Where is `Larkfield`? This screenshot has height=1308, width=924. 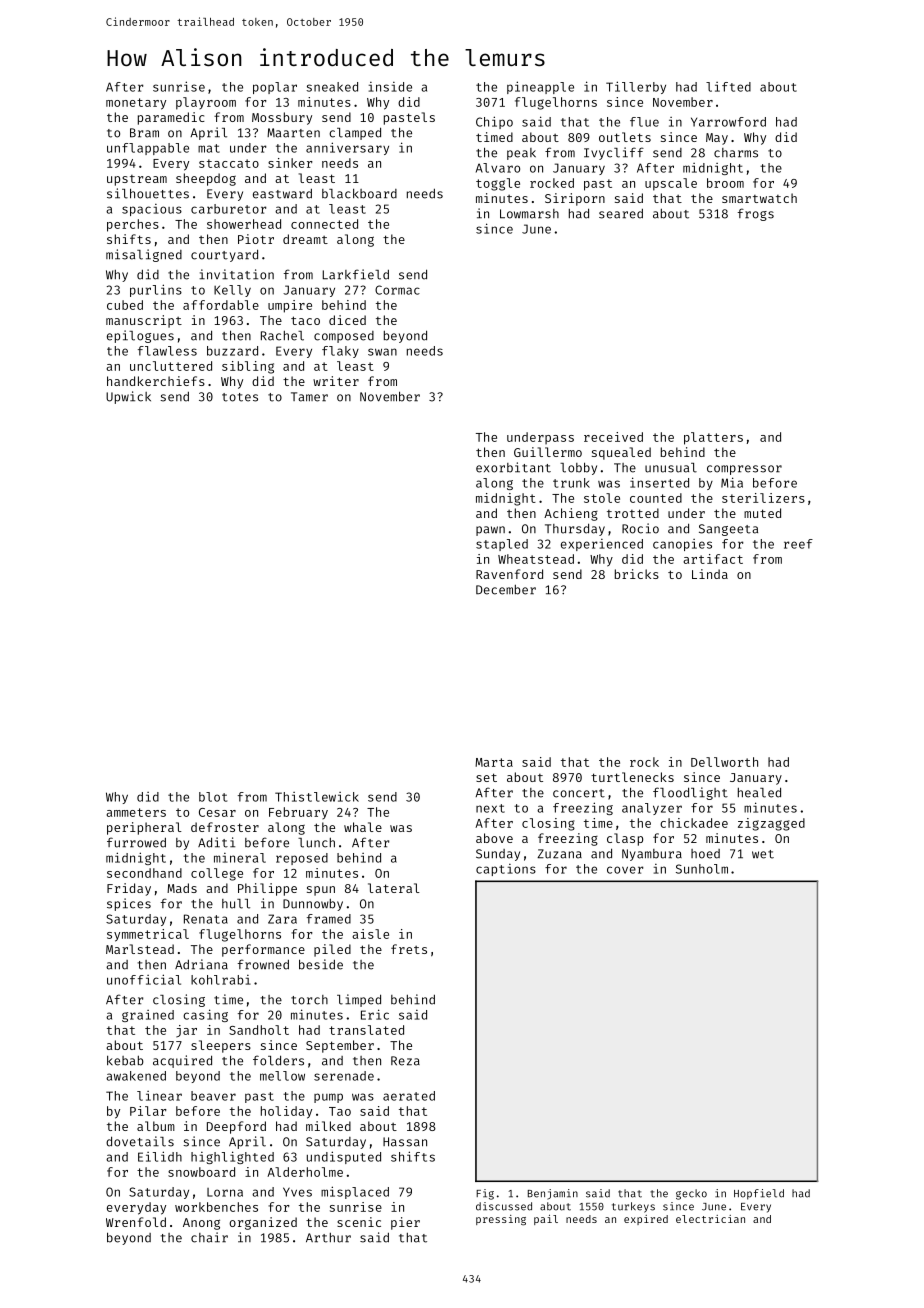
Larkfield is located at coordinates (355, 274).
